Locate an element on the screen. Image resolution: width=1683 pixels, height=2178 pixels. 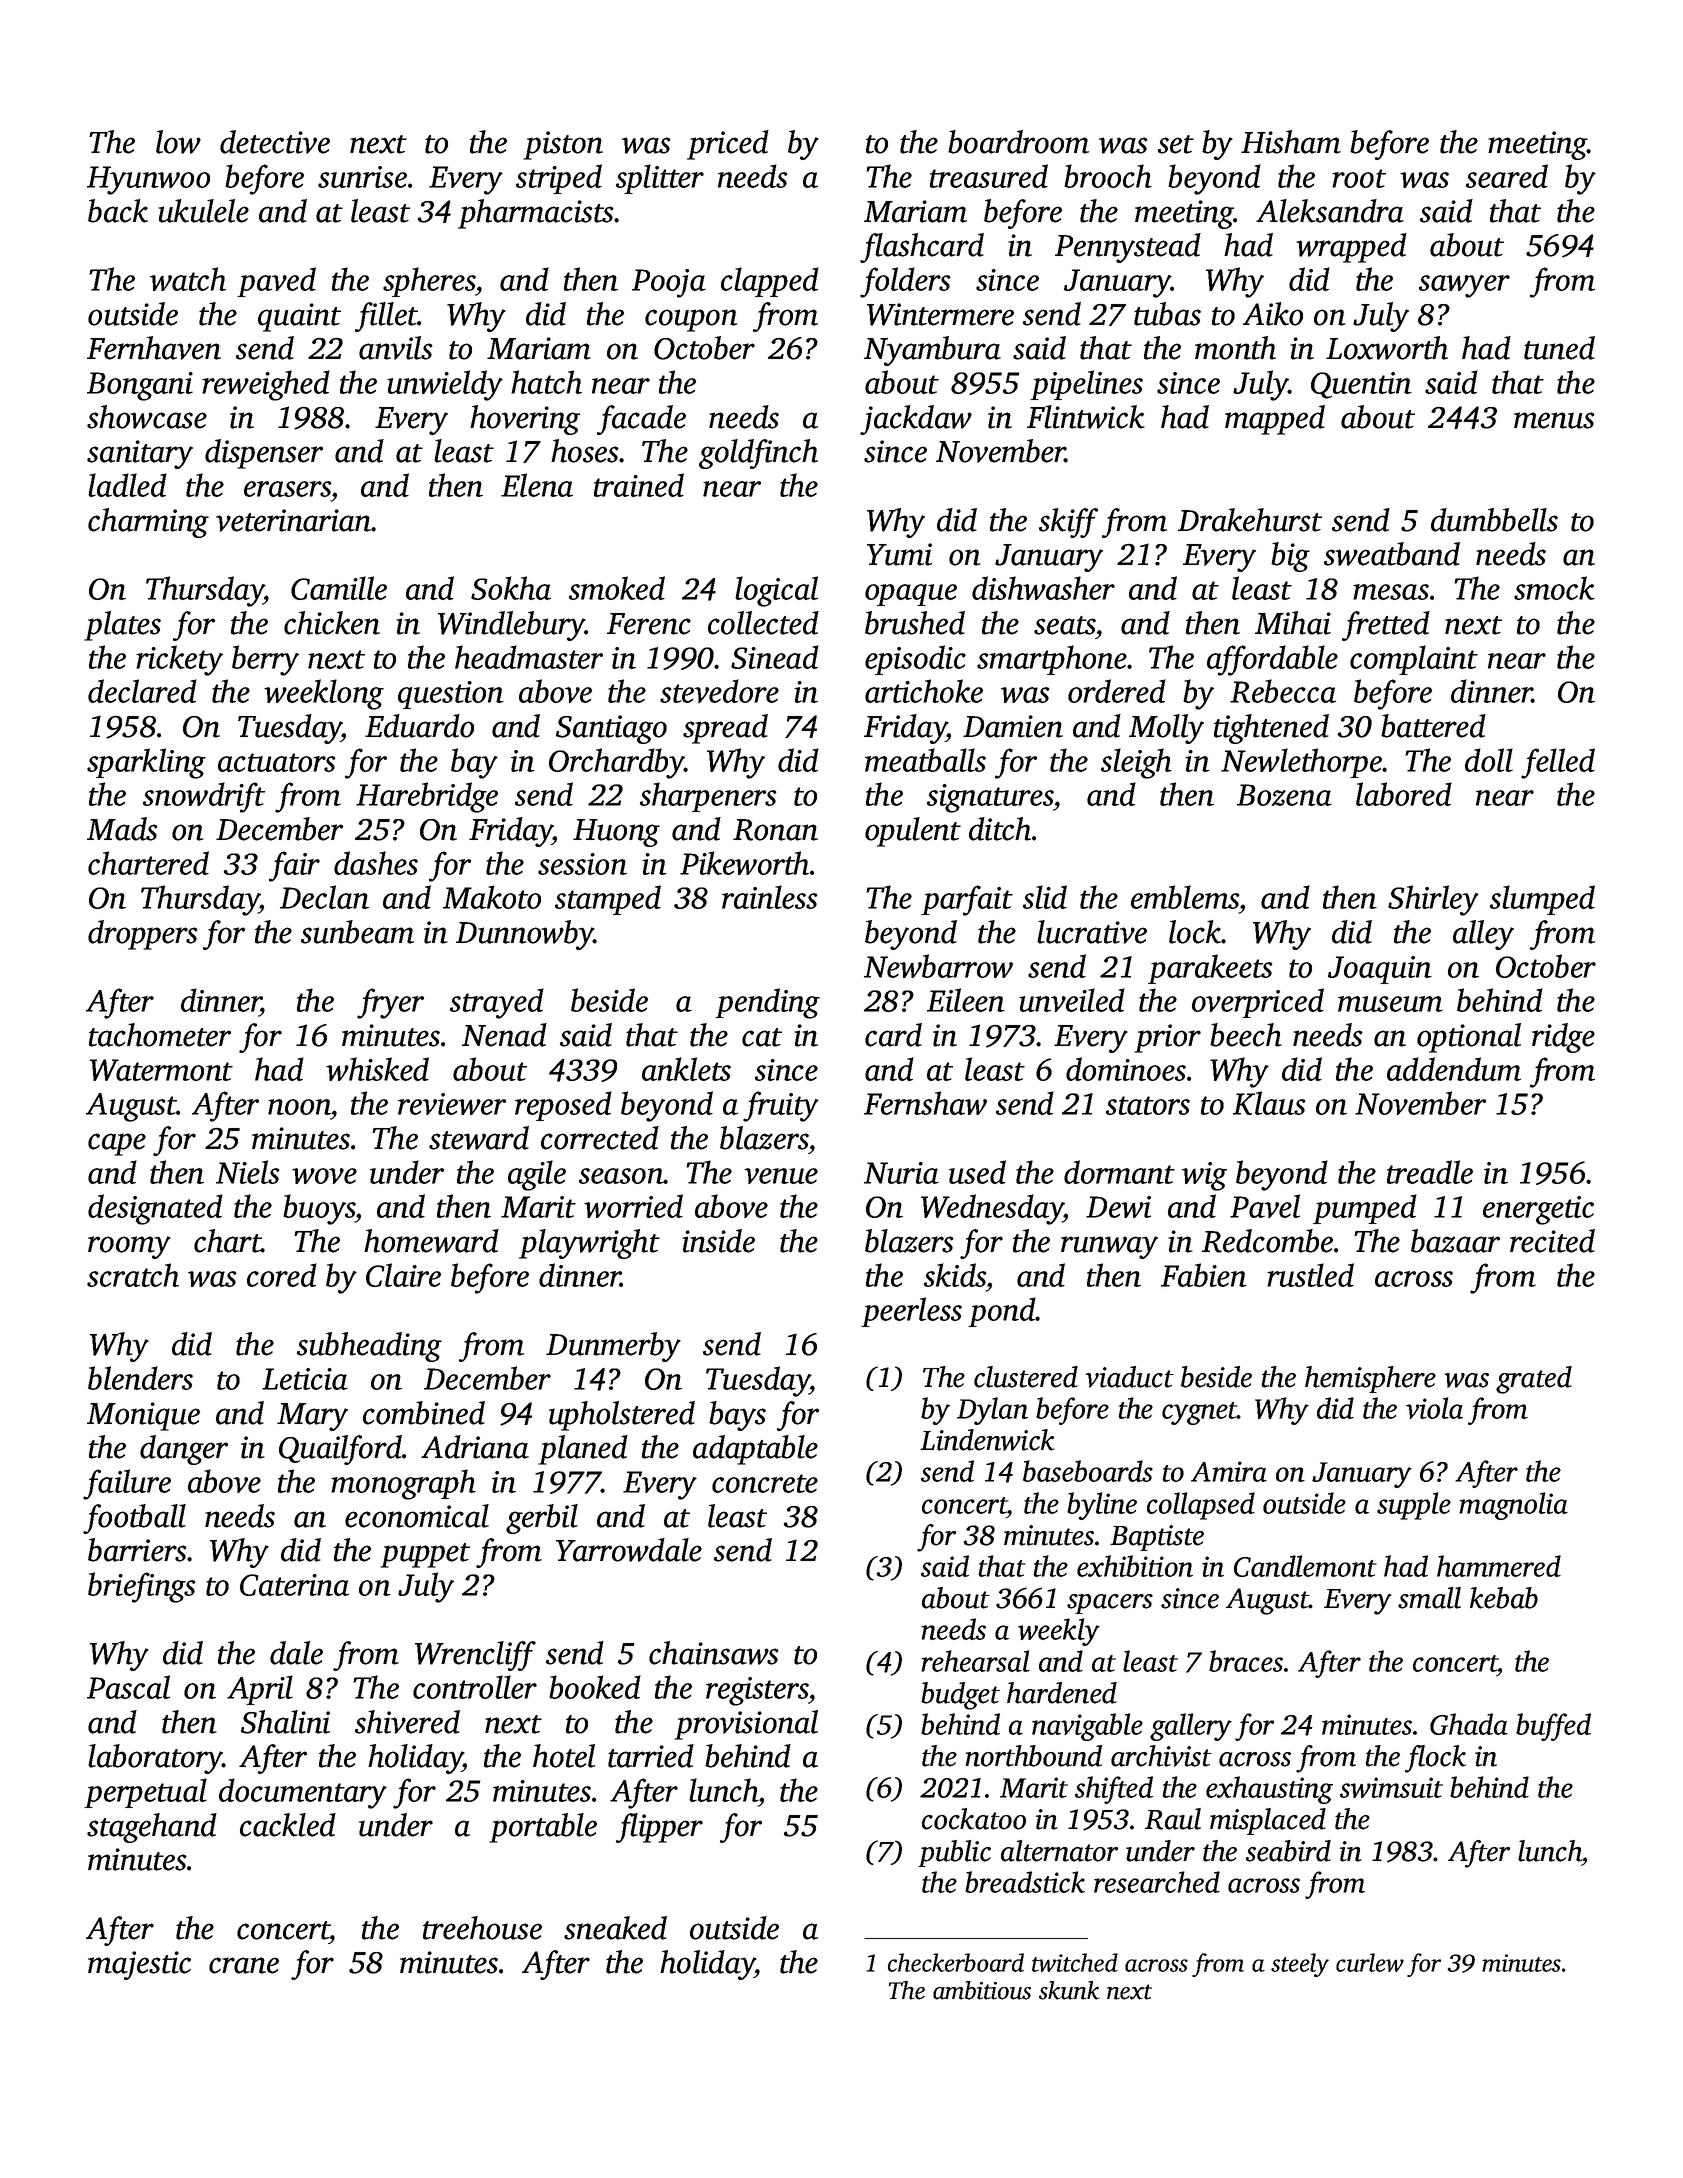
curlew is located at coordinates (1370, 1962).
